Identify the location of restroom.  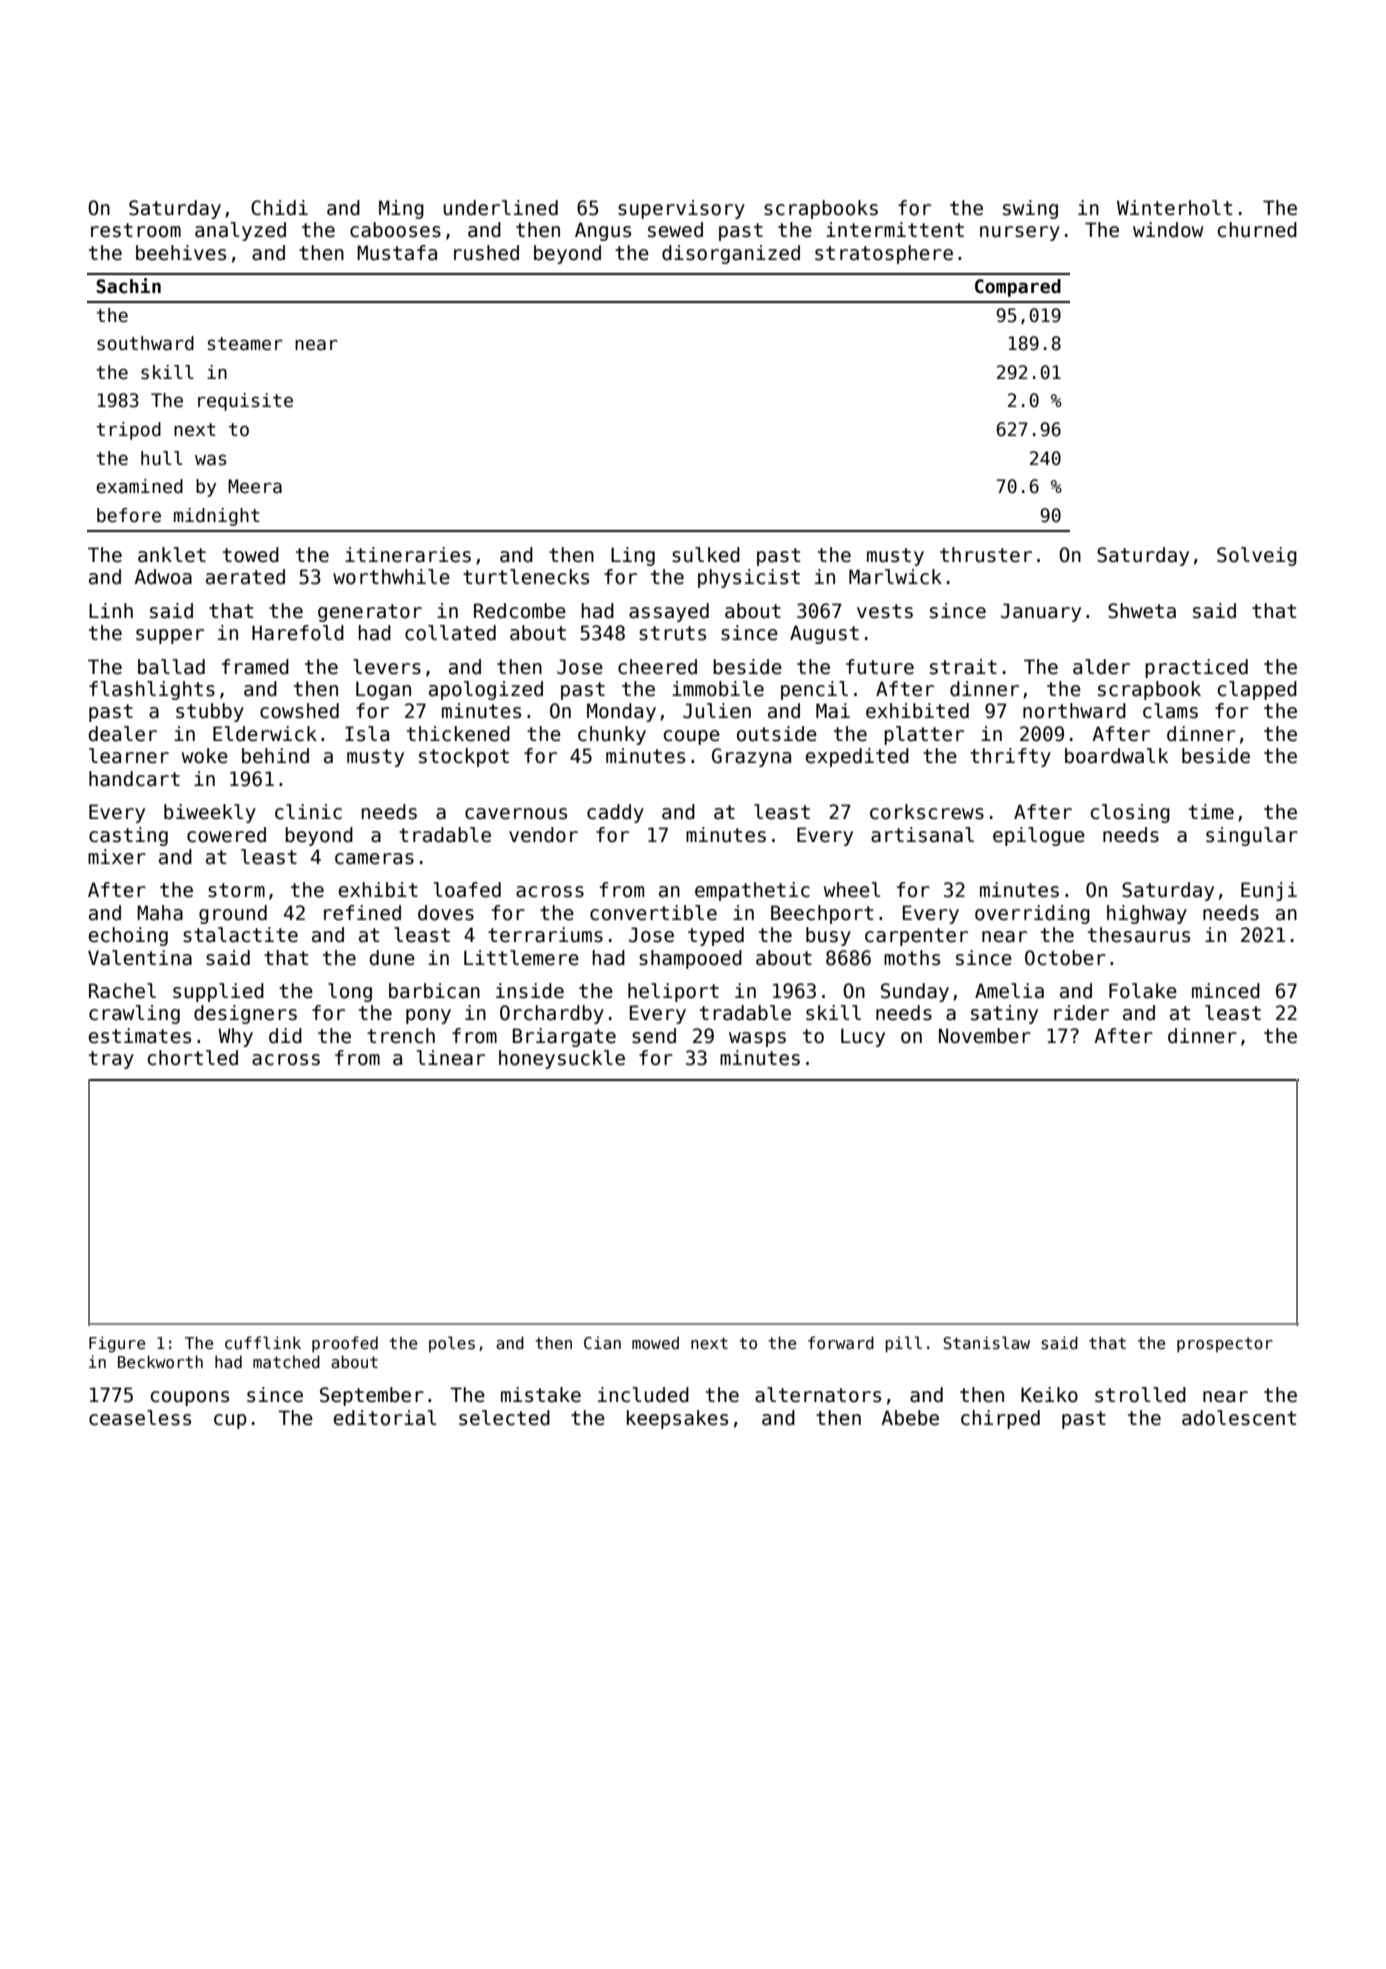
(136, 230).
